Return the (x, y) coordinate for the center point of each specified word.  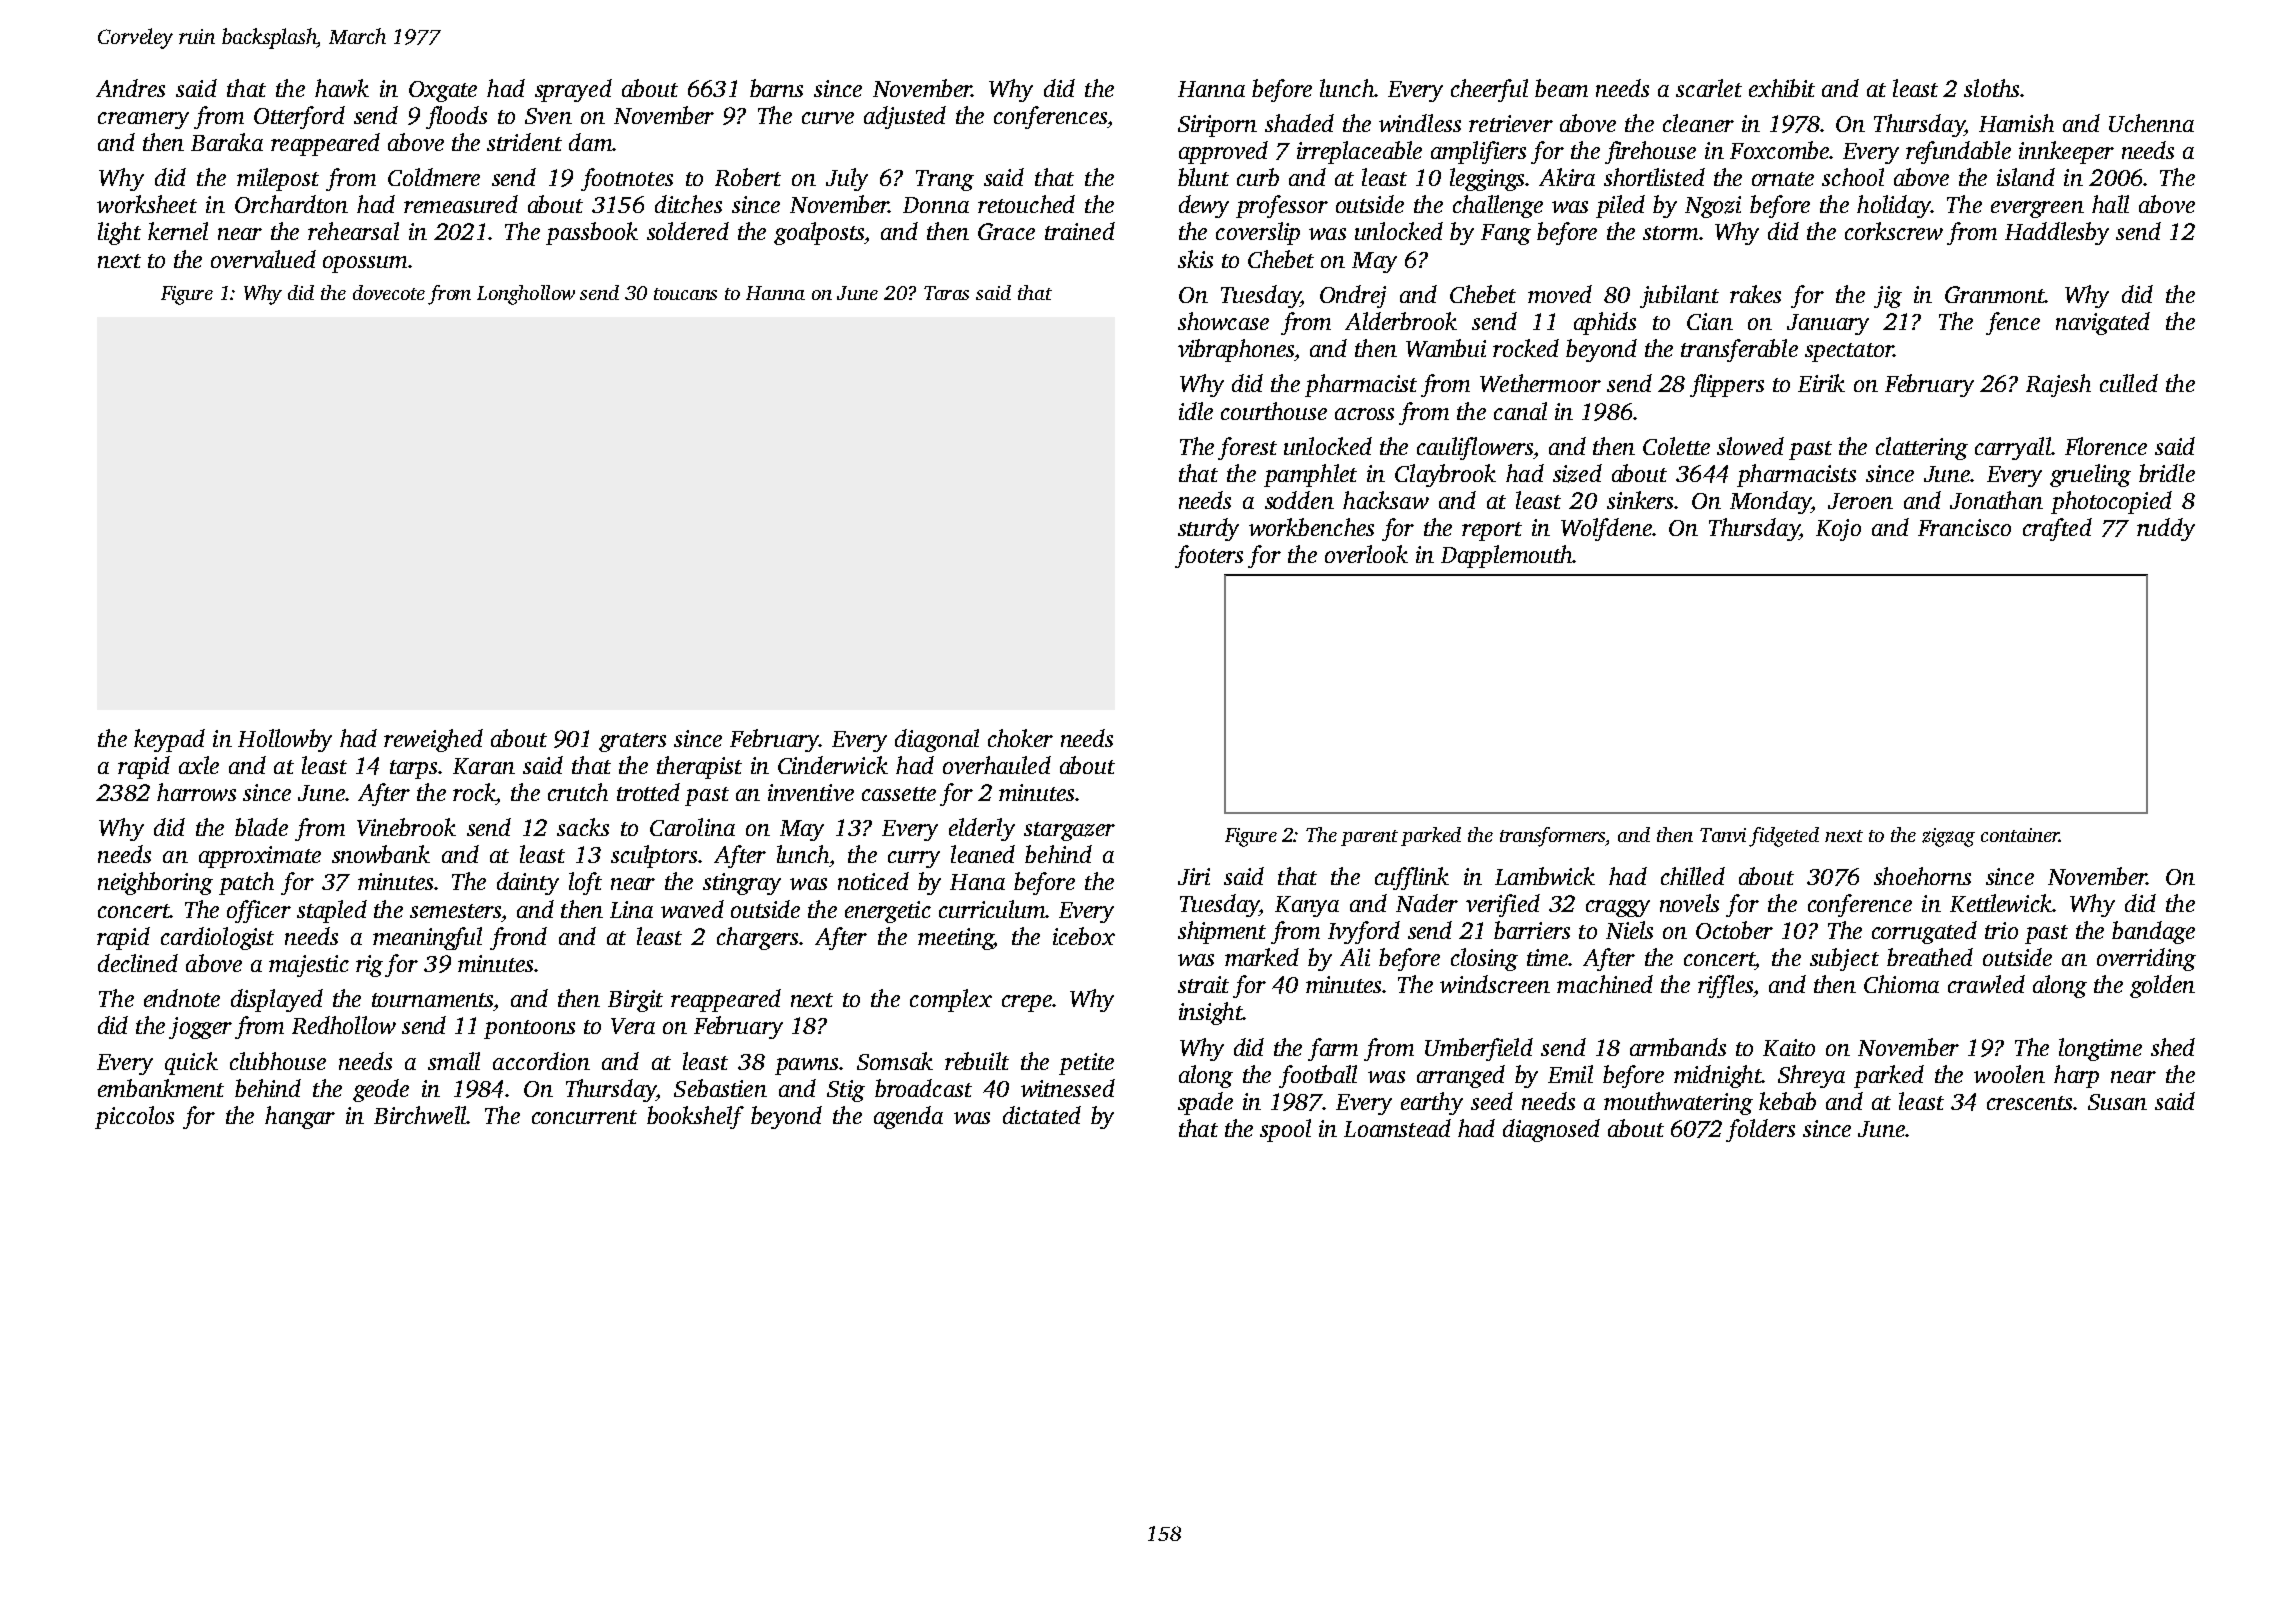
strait (1203, 984)
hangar (300, 1117)
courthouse (1274, 411)
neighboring (155, 883)
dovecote (389, 292)
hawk (342, 88)
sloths (1991, 88)
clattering (1922, 448)
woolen (2009, 1074)
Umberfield (1479, 1049)
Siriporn (1217, 126)
